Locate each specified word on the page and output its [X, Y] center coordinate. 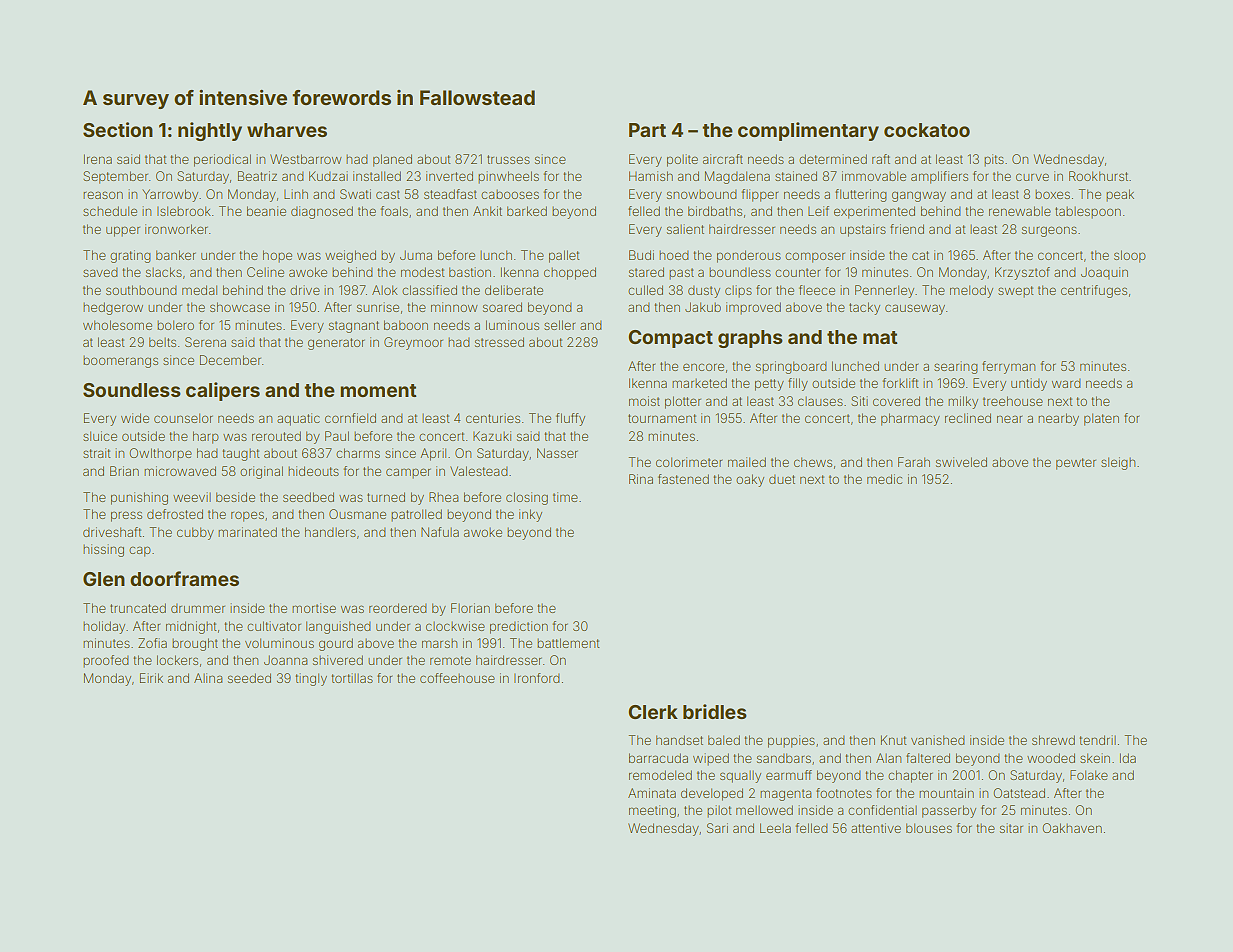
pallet [564, 256]
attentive [876, 828]
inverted [449, 176]
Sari [717, 828]
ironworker [176, 229]
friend [907, 229]
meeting [652, 811]
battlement [568, 643]
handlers [330, 532]
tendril [1097, 740]
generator [336, 344]
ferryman [1008, 367]
